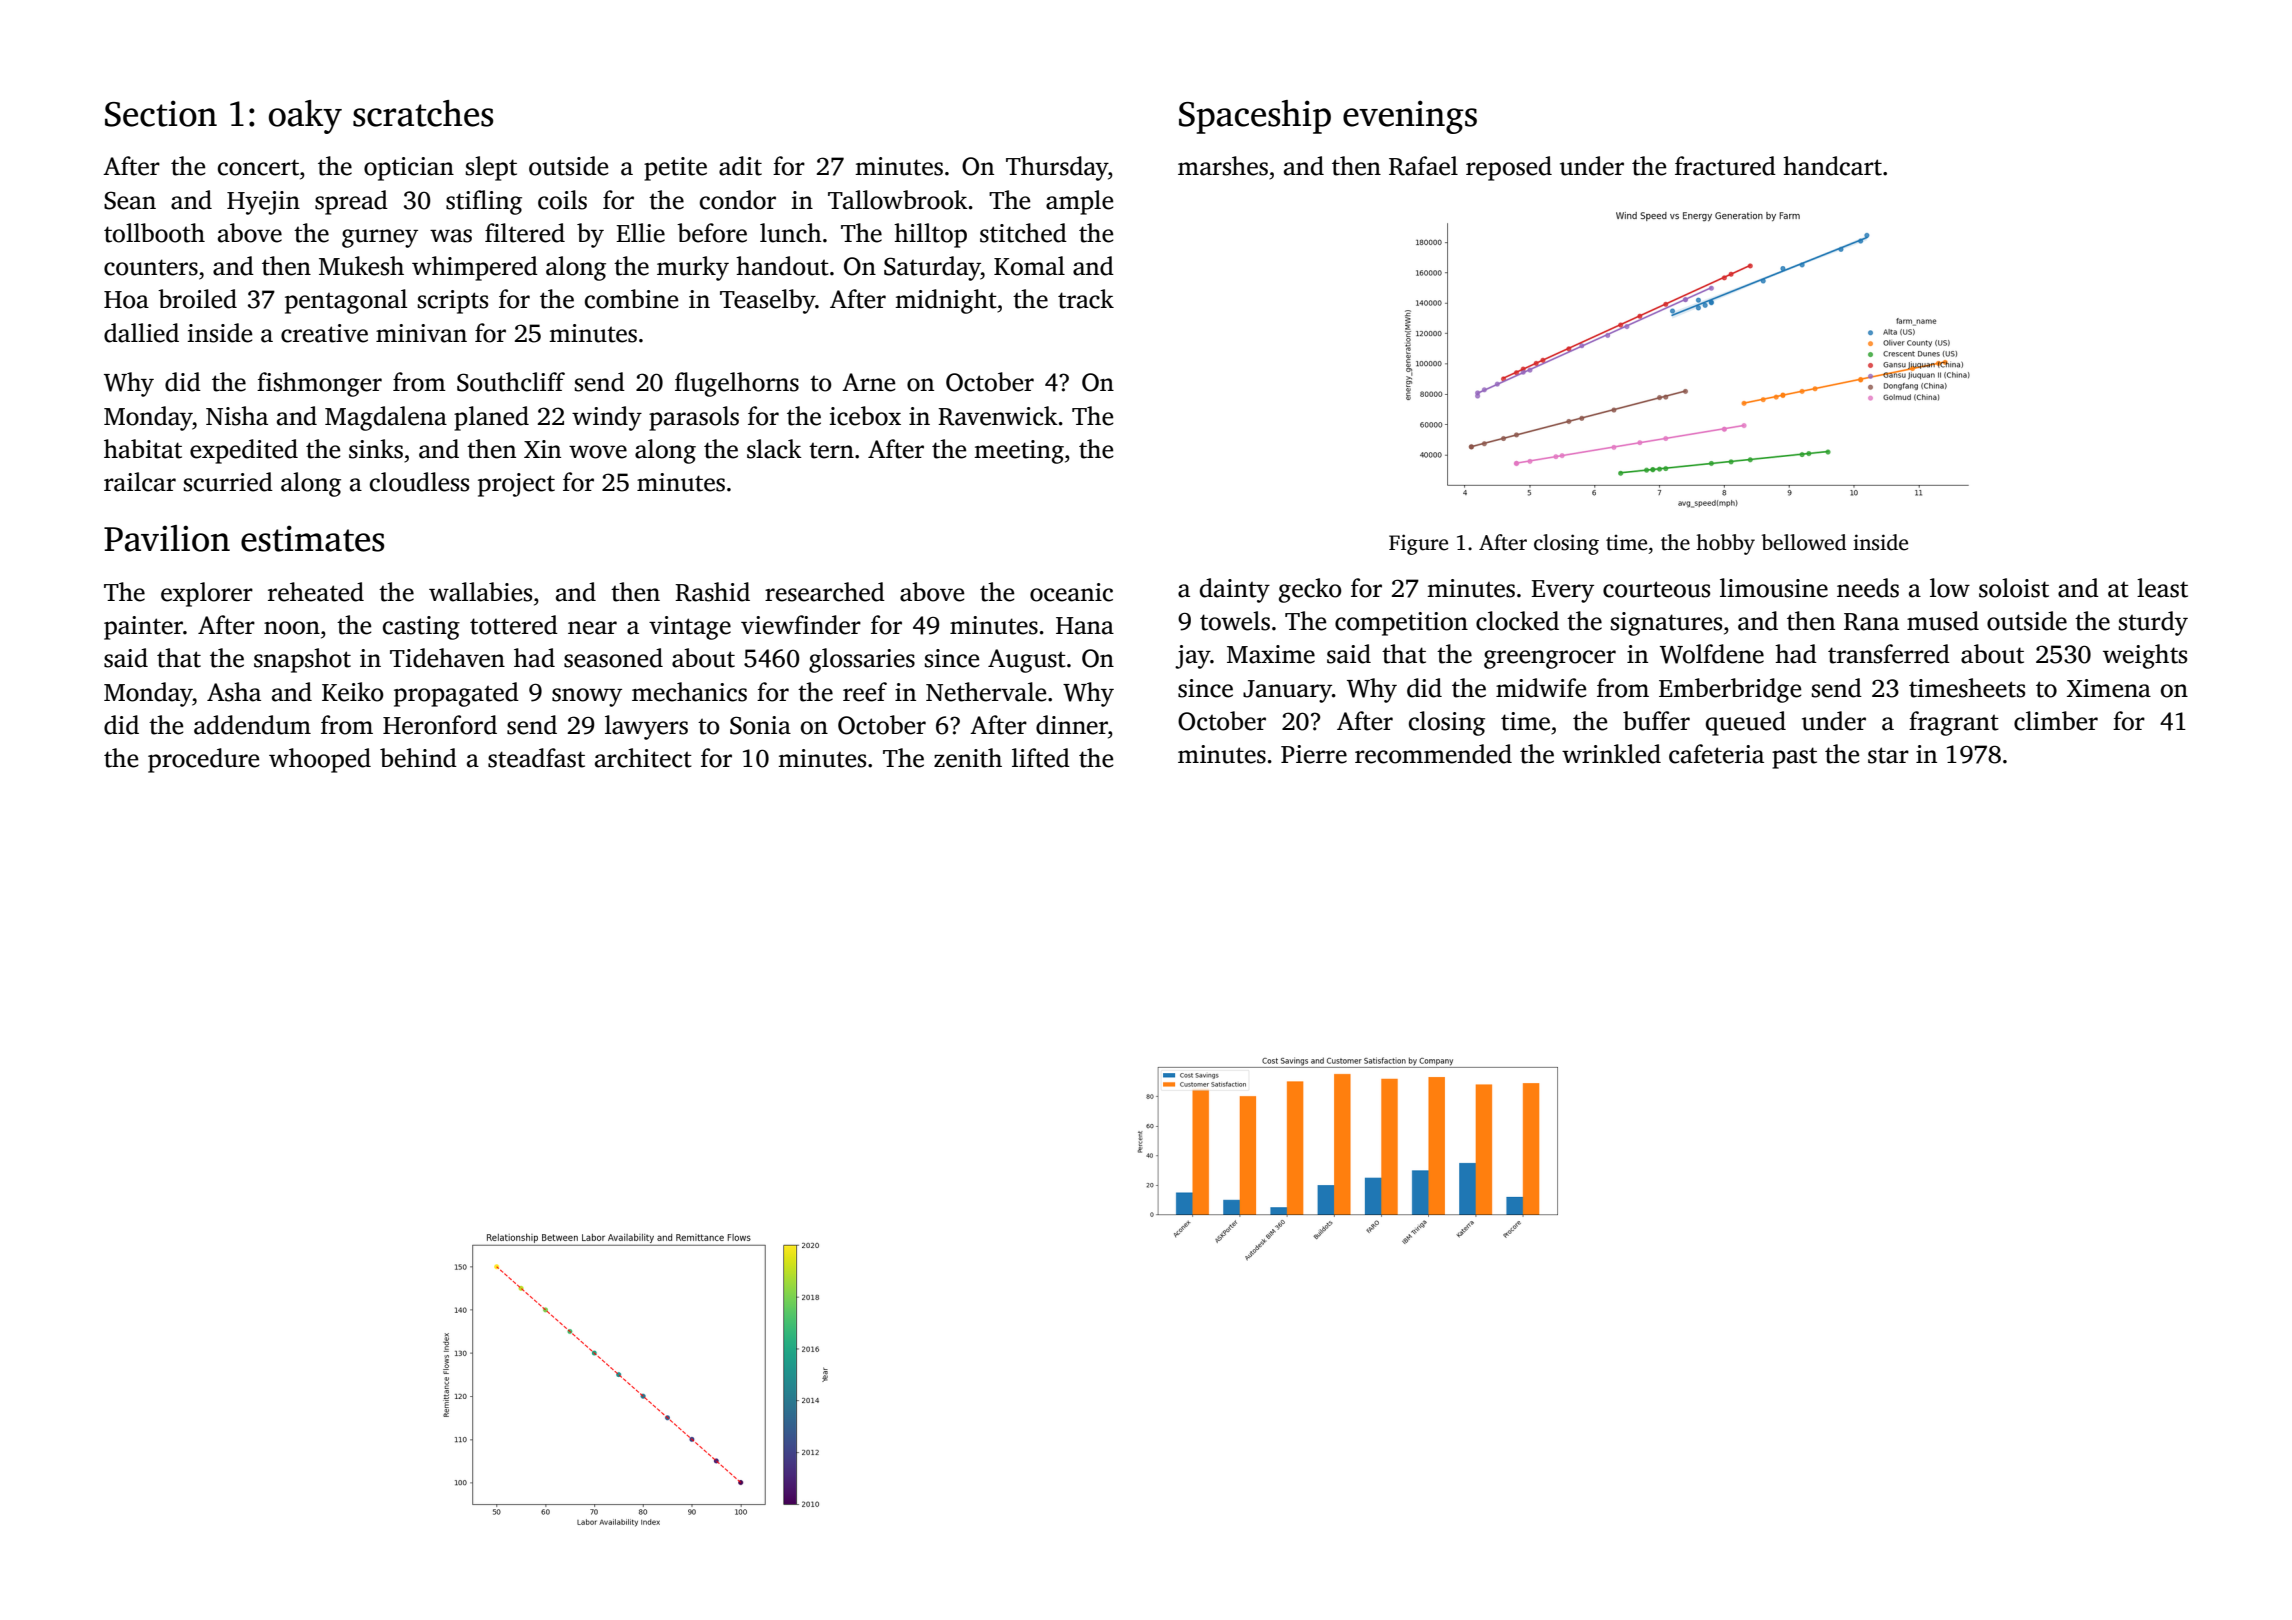  Describe the element at coordinates (258, 167) in the image. I see `concert` at that location.
